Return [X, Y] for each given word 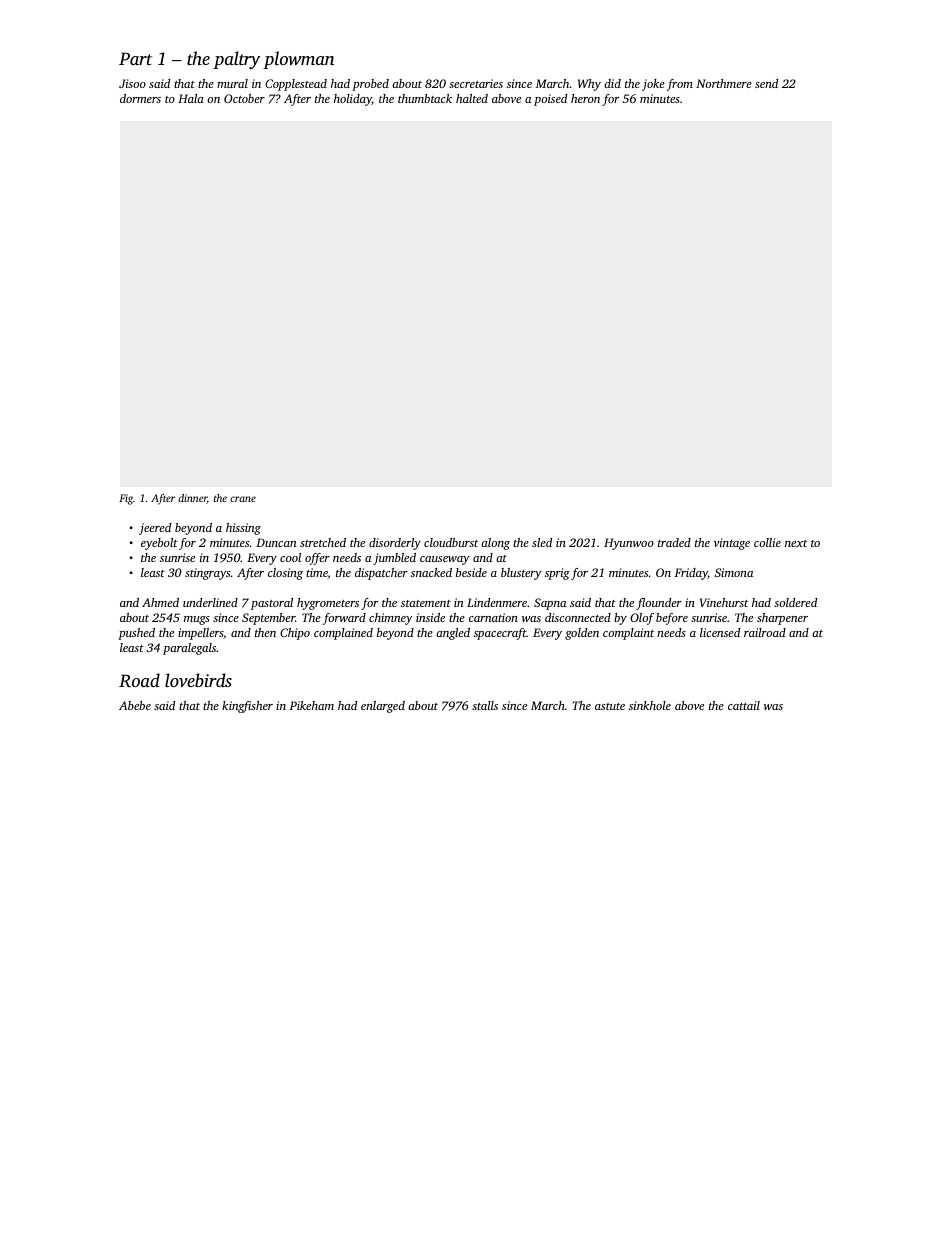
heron [585, 98]
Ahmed [160, 602]
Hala [191, 98]
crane [243, 499]
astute [610, 706]
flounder [659, 604]
